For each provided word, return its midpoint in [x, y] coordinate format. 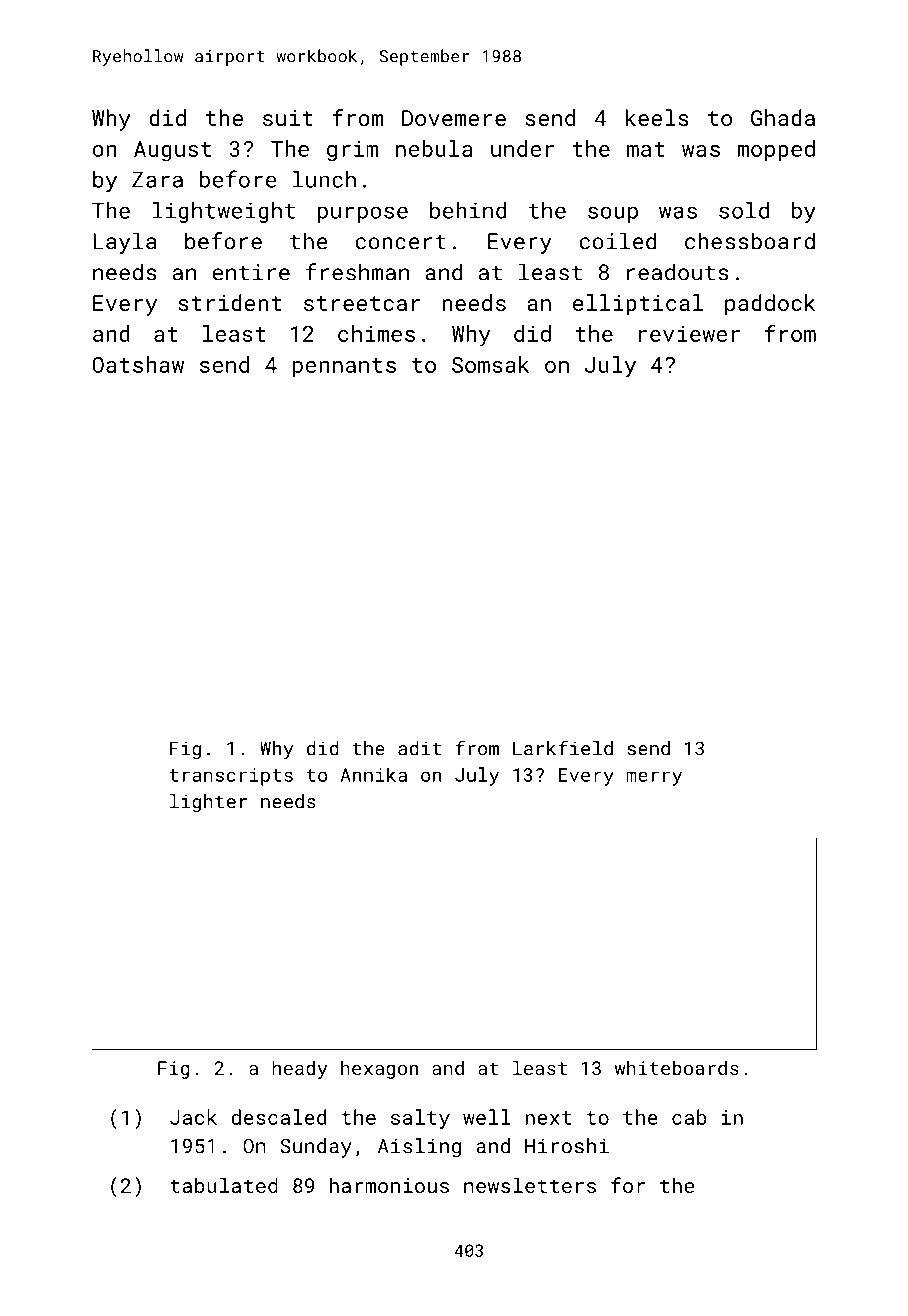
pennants [344, 367]
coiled [618, 241]
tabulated [224, 1185]
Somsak [490, 364]
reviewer [689, 334]
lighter [208, 803]
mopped [776, 150]
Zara [157, 179]
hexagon [379, 1069]
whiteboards [677, 1067]
